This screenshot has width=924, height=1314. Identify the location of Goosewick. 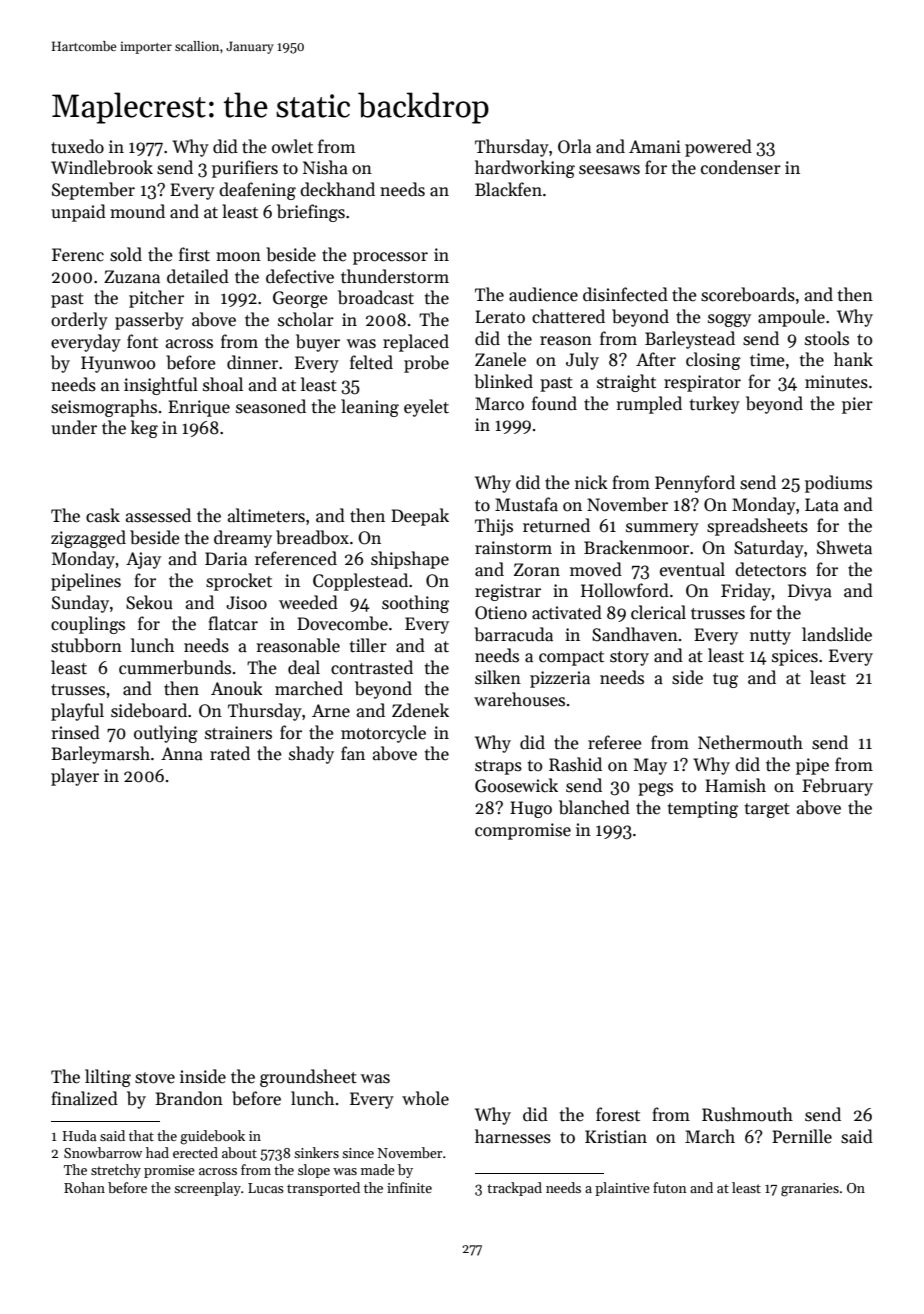
(516, 785).
